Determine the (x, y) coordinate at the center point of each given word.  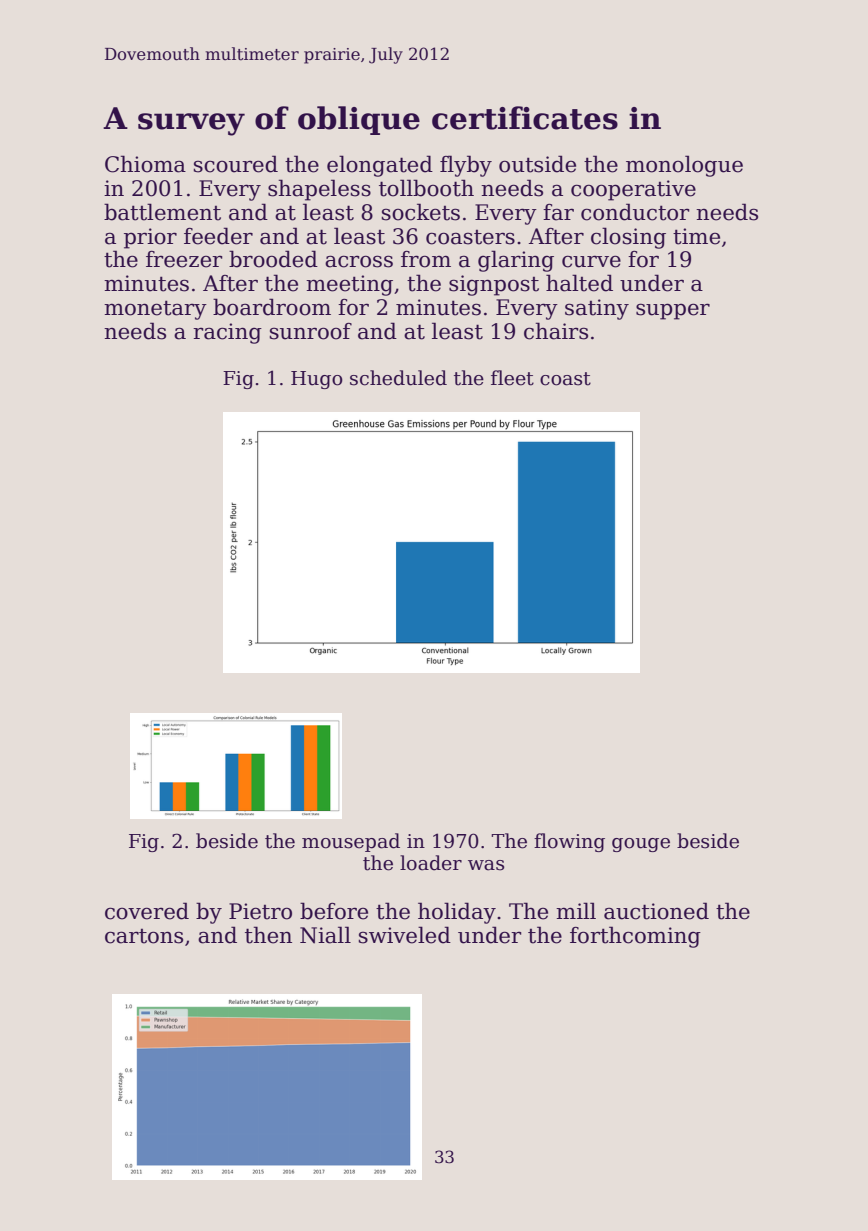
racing (227, 333)
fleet (512, 378)
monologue (684, 166)
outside (537, 164)
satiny (597, 309)
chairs (556, 331)
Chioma (145, 164)
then (268, 935)
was (486, 865)
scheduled (398, 378)
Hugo (317, 380)
